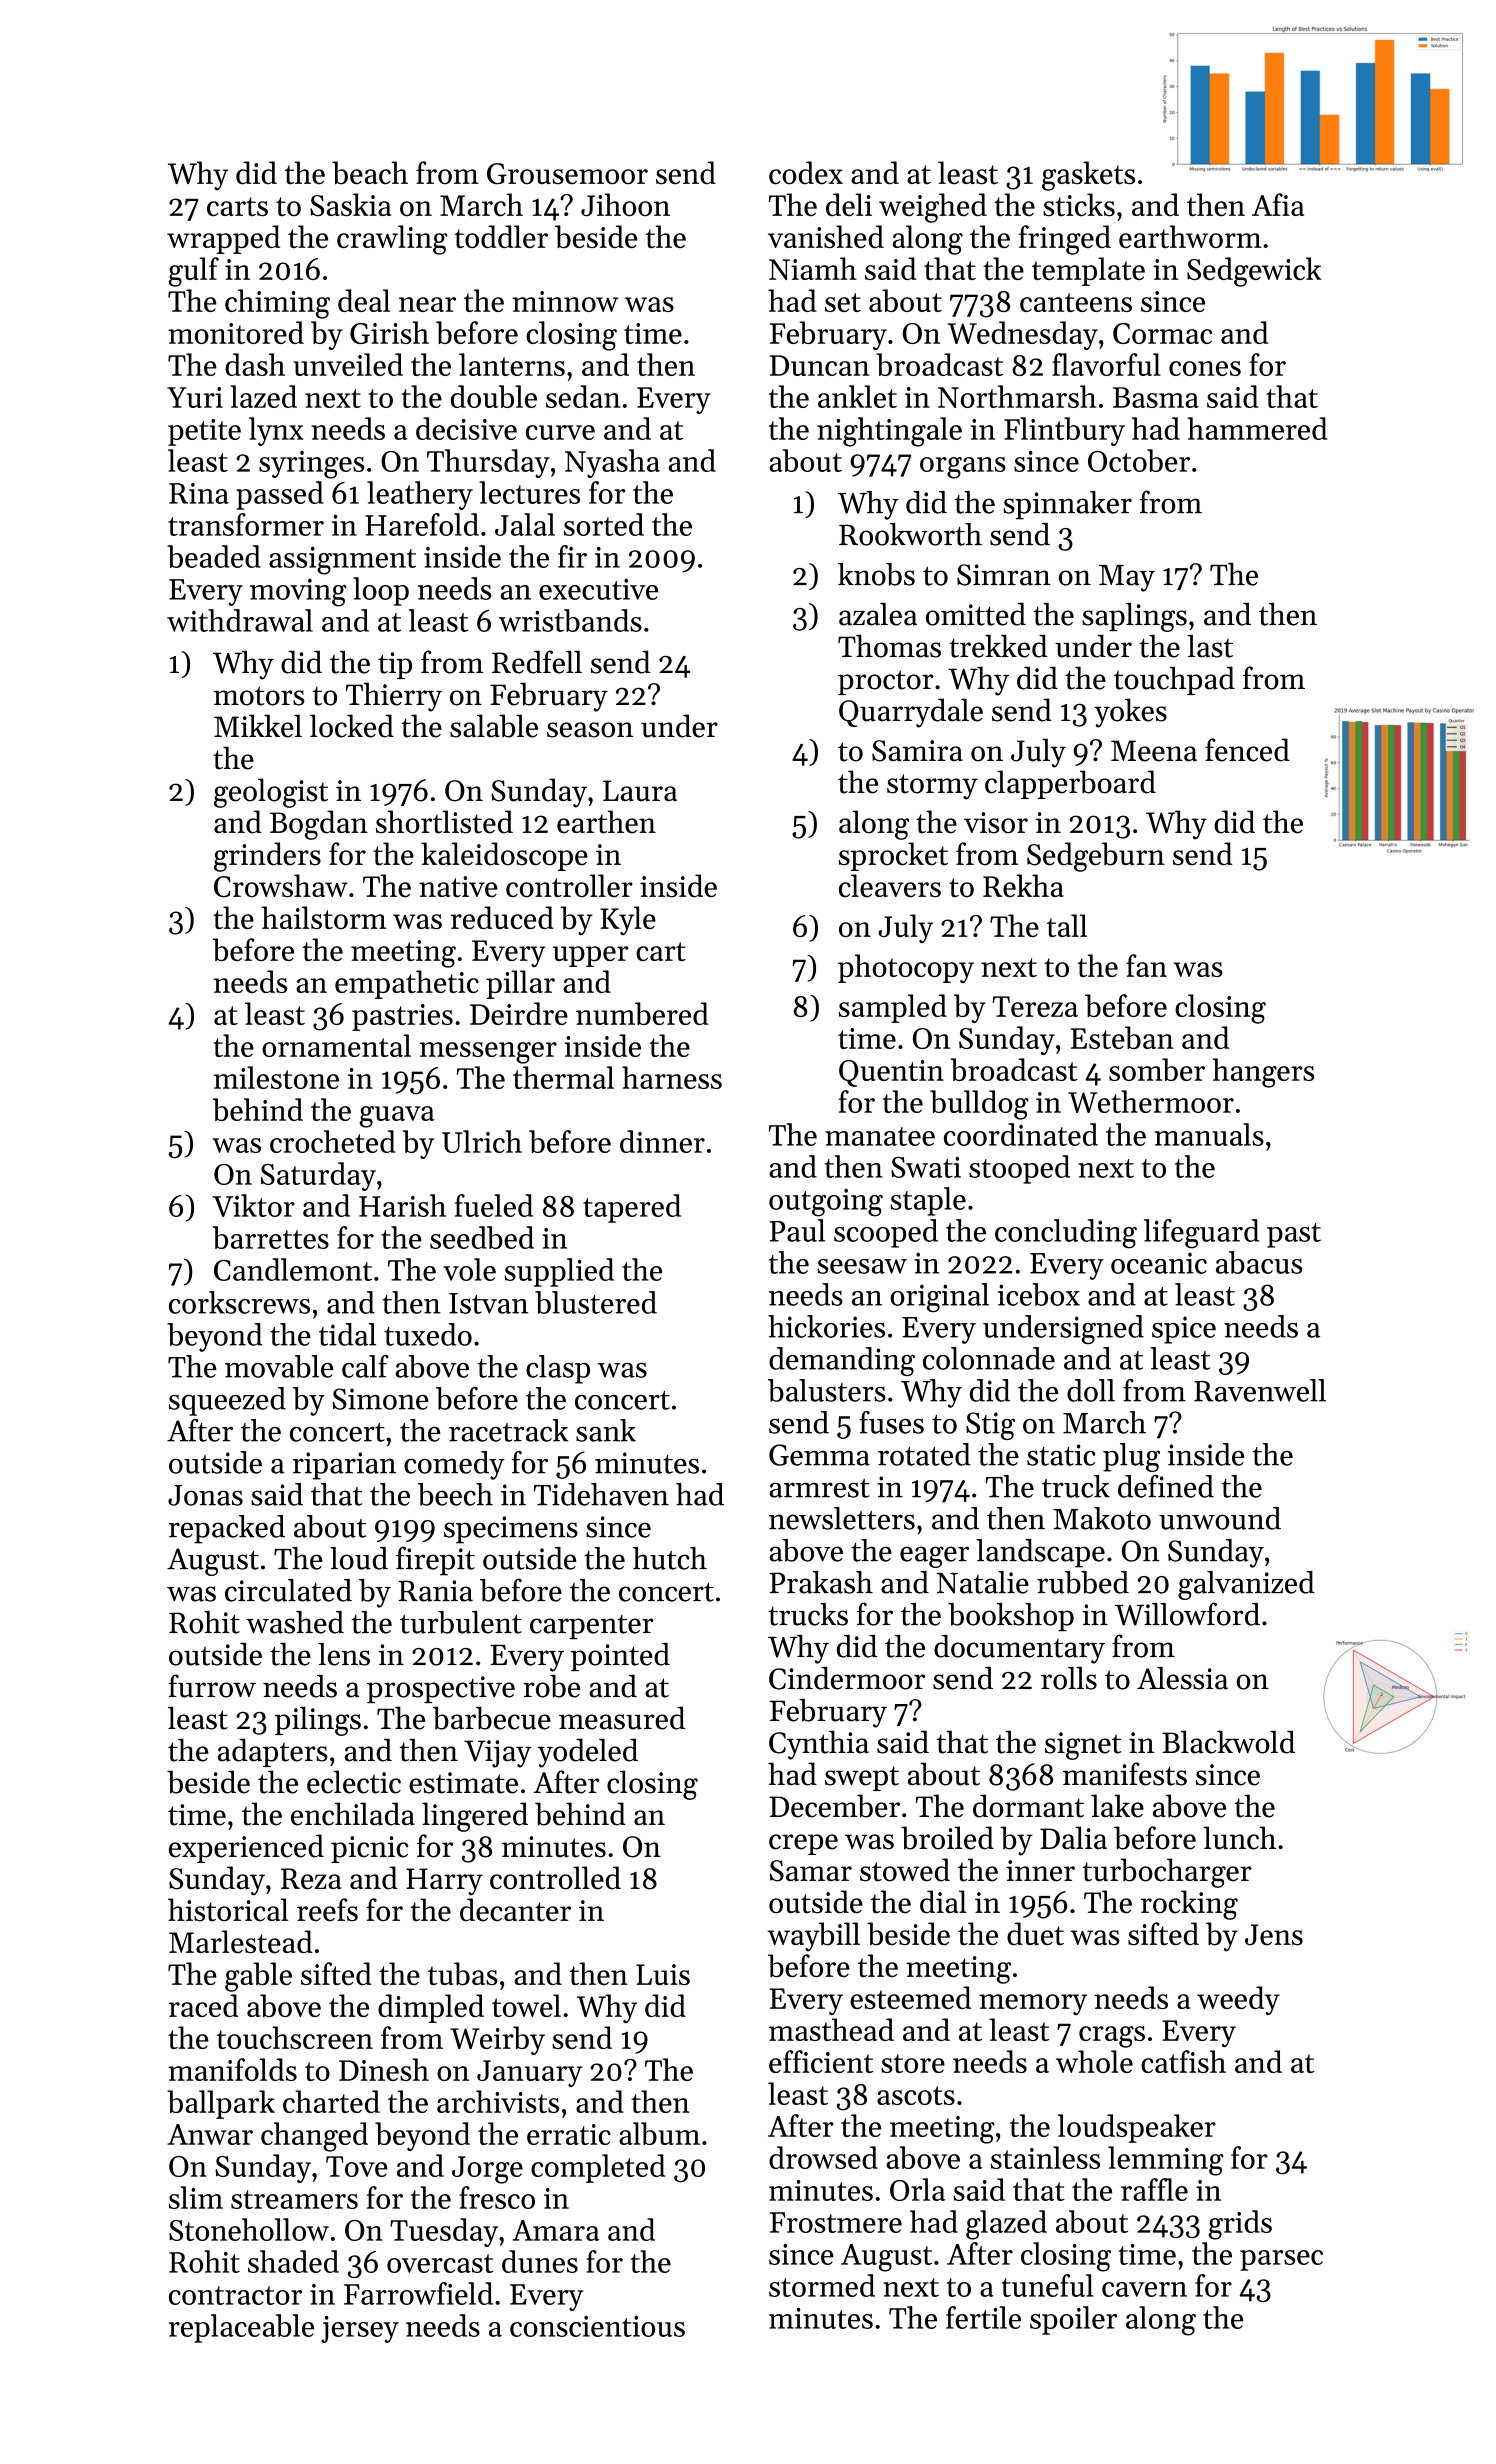 This screenshot has height=2464, width=1496. I want to click on syringes, so click(311, 465).
